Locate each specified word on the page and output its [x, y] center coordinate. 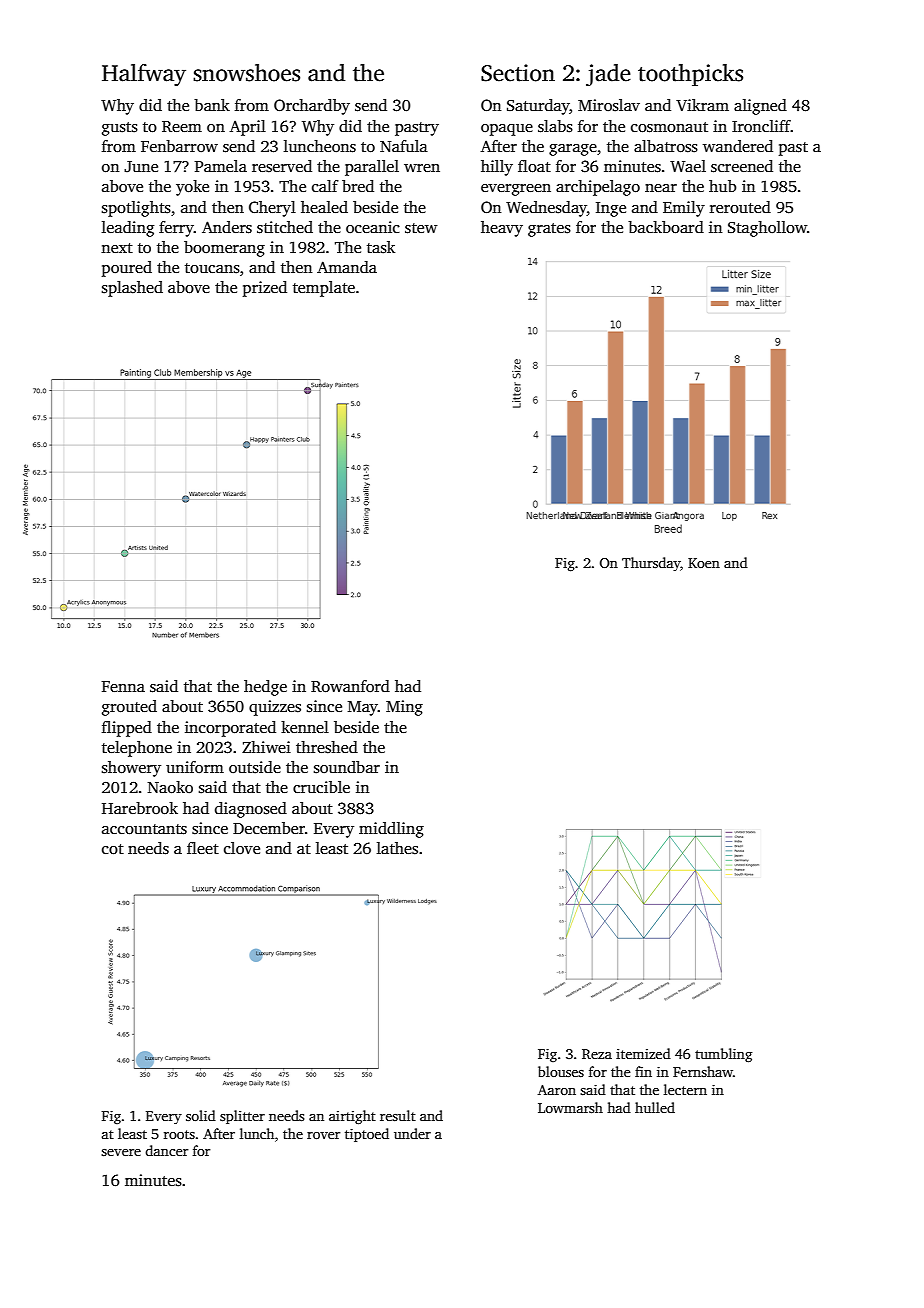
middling [391, 830]
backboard [666, 227]
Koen [704, 563]
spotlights [136, 209]
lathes [397, 848]
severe [121, 1152]
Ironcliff [761, 126]
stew [421, 228]
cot [113, 849]
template [324, 289]
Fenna [123, 686]
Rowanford [350, 686]
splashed [132, 289]
